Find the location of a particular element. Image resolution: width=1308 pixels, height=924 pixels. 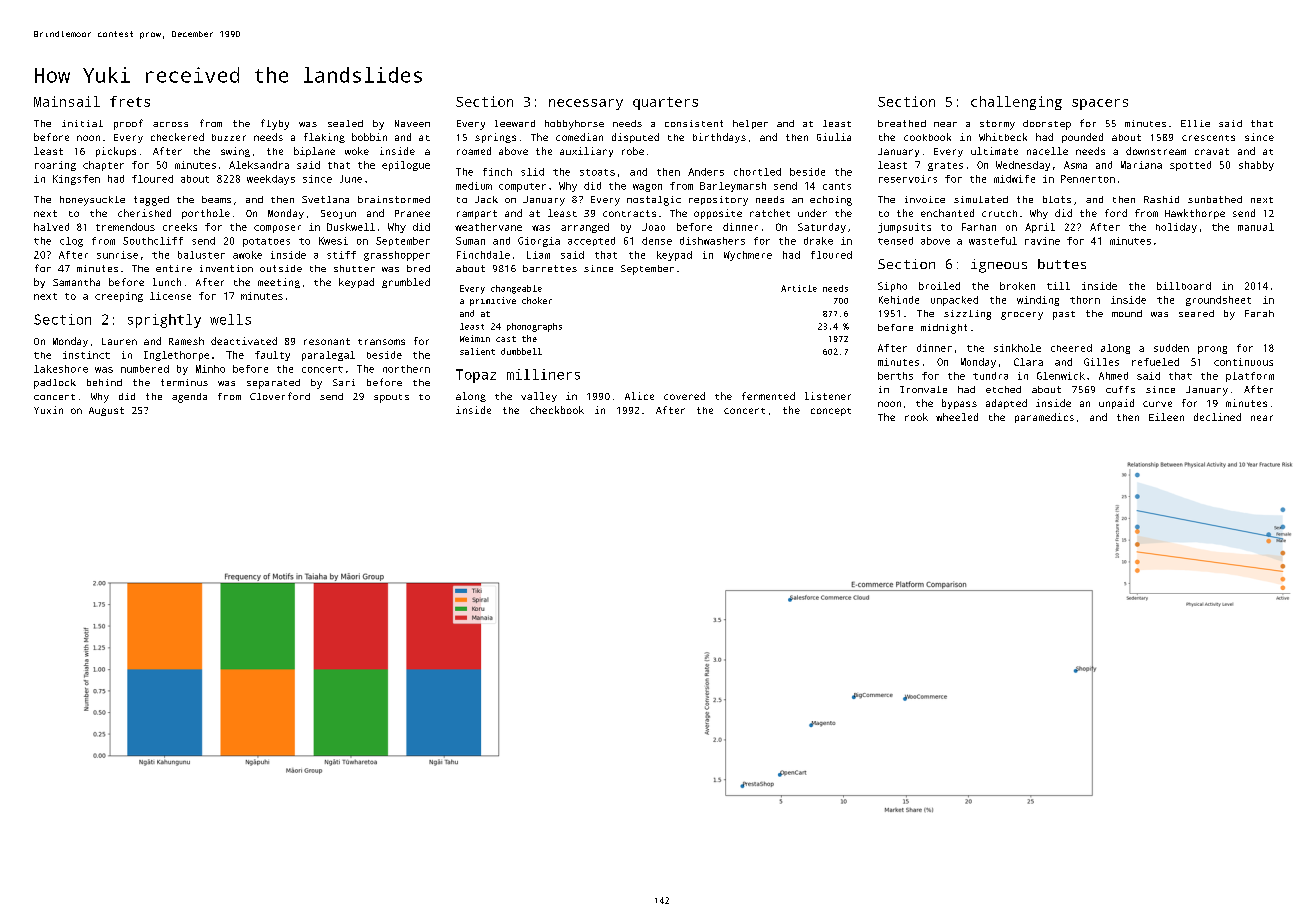

curve is located at coordinates (1157, 404).
